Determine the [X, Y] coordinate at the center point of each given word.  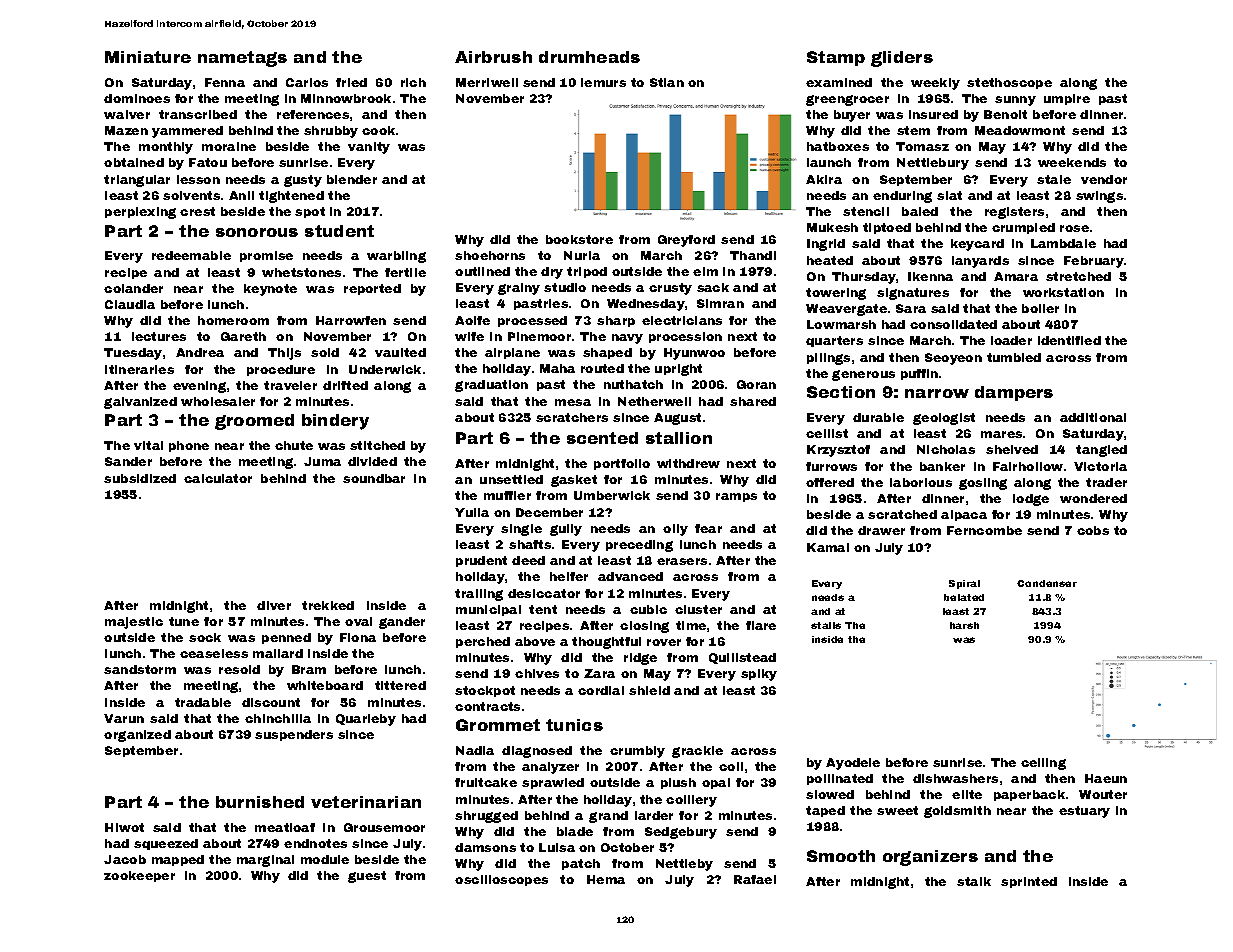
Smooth [841, 856]
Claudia [130, 304]
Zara [599, 673]
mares [1001, 434]
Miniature [148, 57]
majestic [134, 623]
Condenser [1047, 583]
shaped [607, 353]
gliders [902, 59]
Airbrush [493, 57]
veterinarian [366, 802]
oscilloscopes [501, 880]
